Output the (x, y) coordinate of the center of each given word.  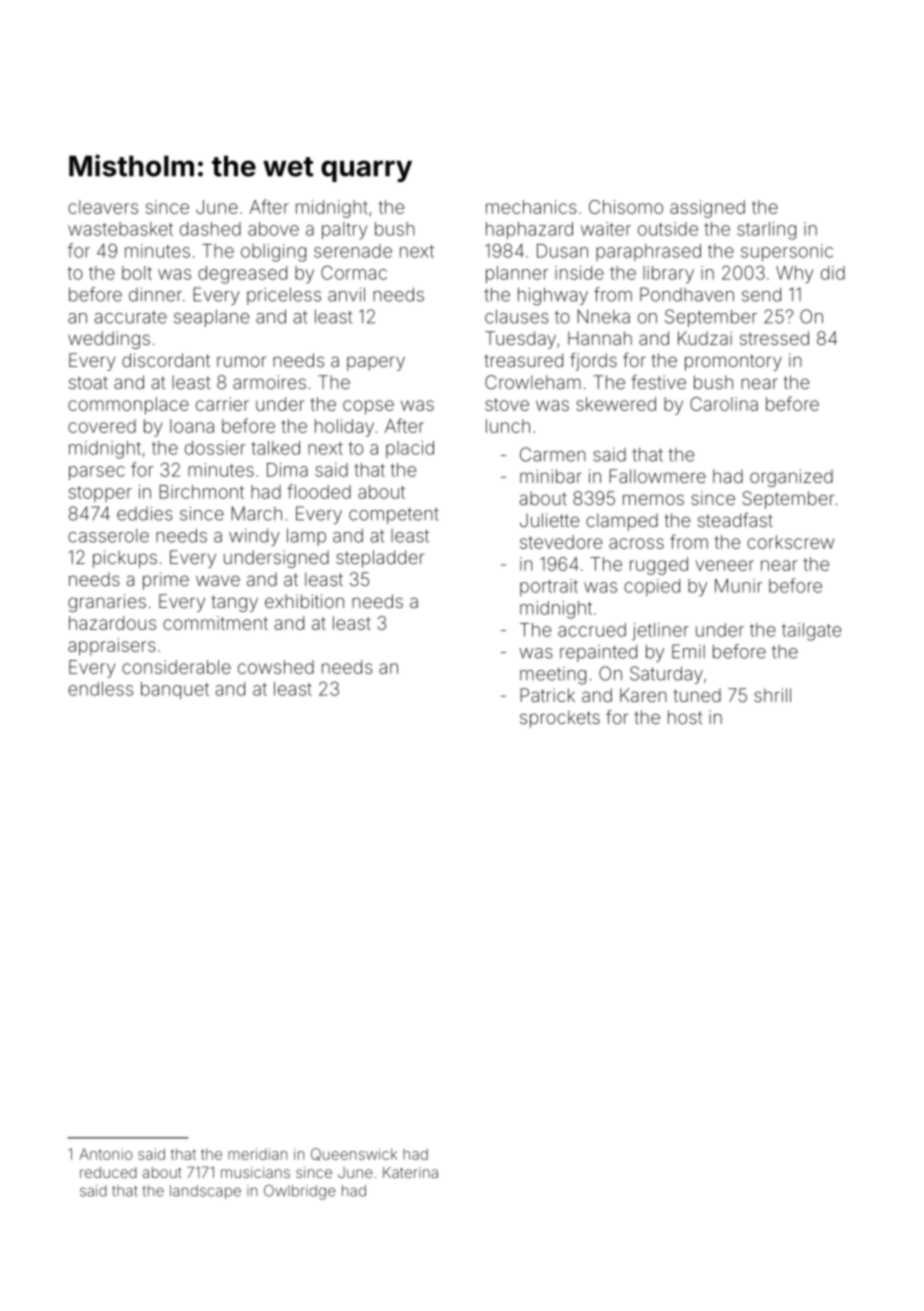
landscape (205, 1192)
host (685, 717)
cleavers (103, 207)
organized (791, 478)
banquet (175, 690)
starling (766, 231)
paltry (345, 231)
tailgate (811, 632)
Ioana (192, 426)
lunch (508, 426)
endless (100, 689)
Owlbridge (300, 1192)
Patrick (547, 695)
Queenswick (354, 1154)
